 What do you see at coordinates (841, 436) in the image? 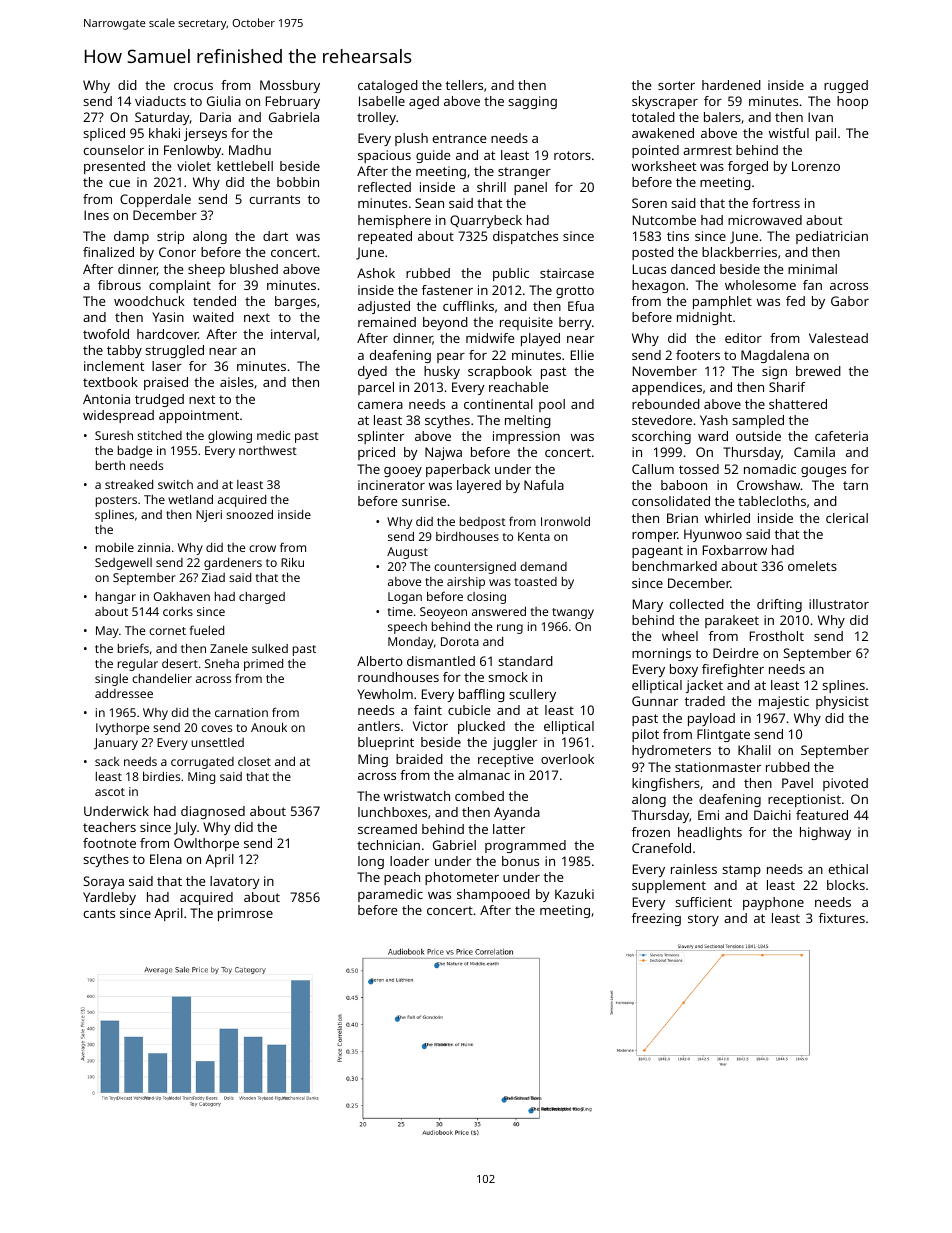
I see `cafeteria` at bounding box center [841, 436].
